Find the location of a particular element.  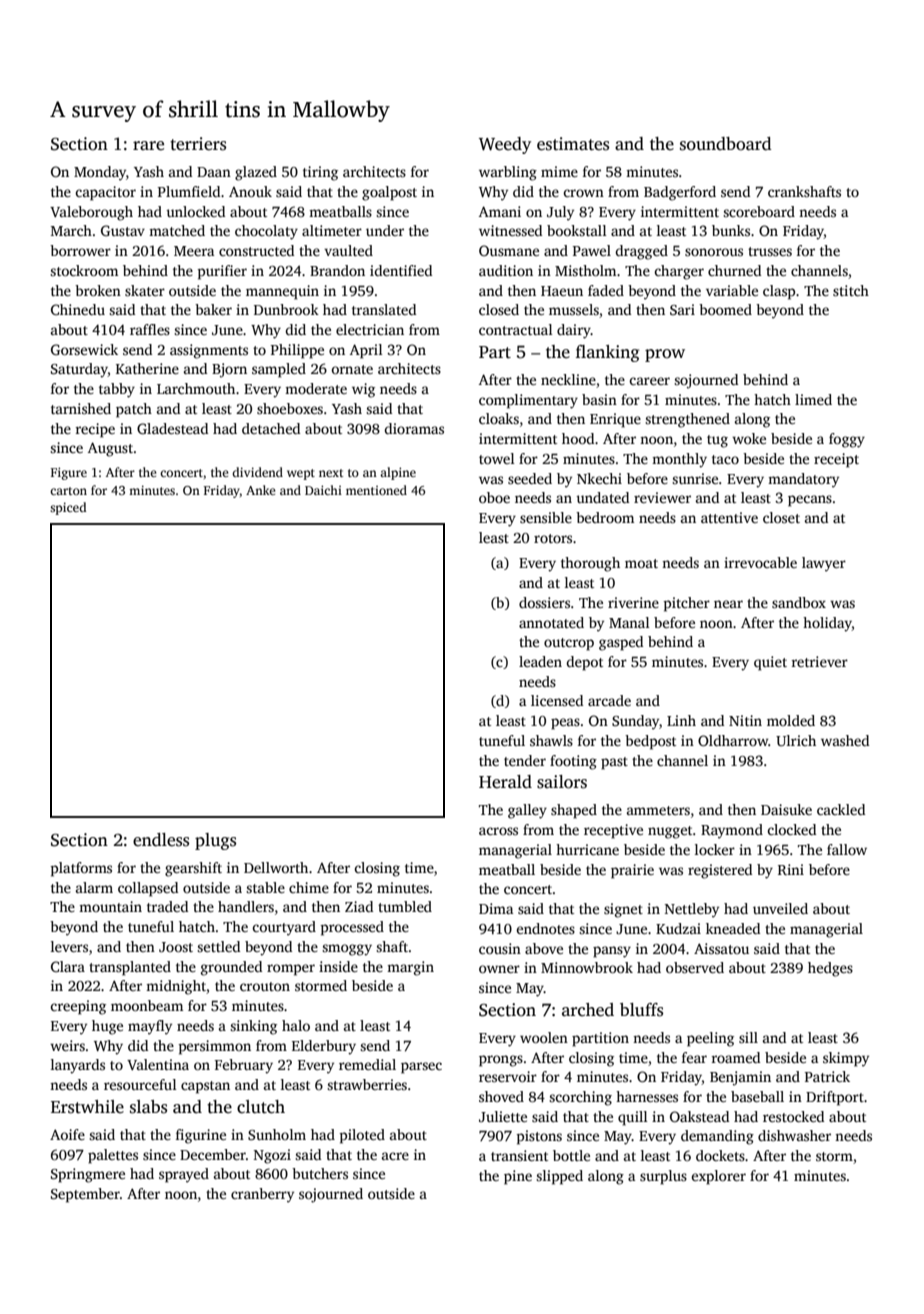

leaden is located at coordinates (540, 661).
